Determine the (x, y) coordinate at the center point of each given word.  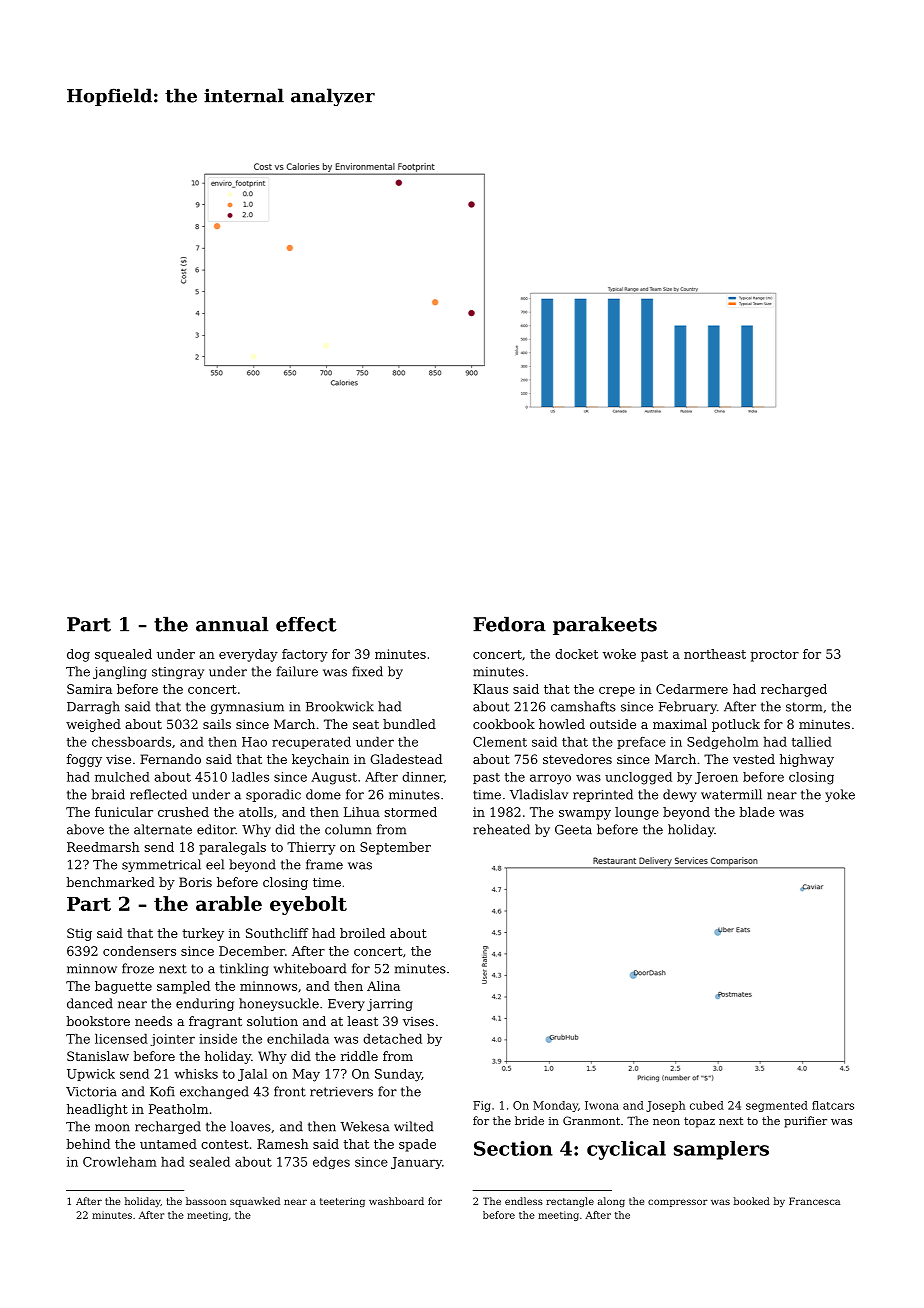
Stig (79, 934)
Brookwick (340, 706)
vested (754, 759)
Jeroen (716, 778)
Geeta (573, 830)
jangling (120, 672)
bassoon (206, 1201)
